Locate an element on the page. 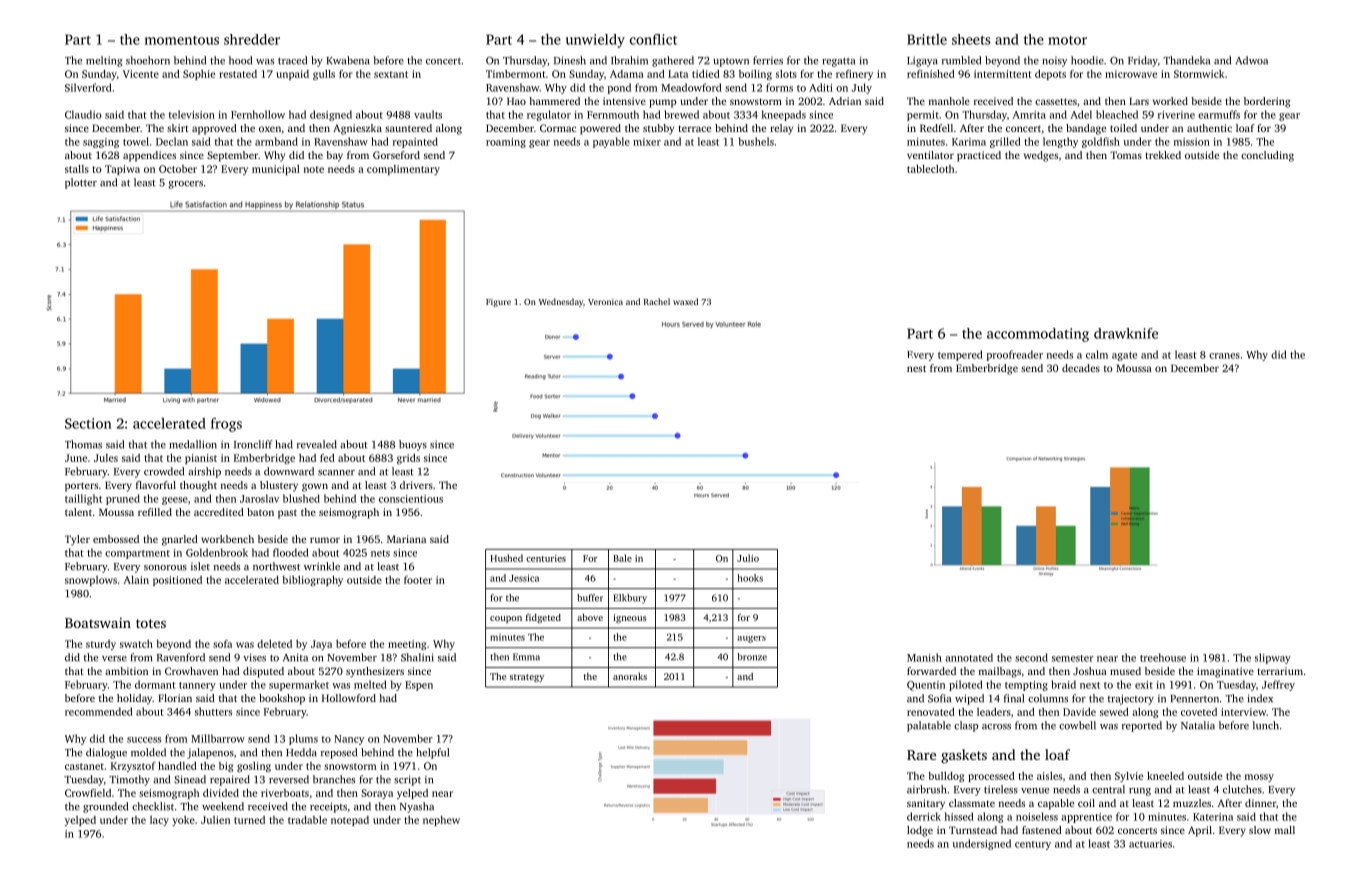 The height and width of the page is (887, 1372). renovated is located at coordinates (931, 712).
